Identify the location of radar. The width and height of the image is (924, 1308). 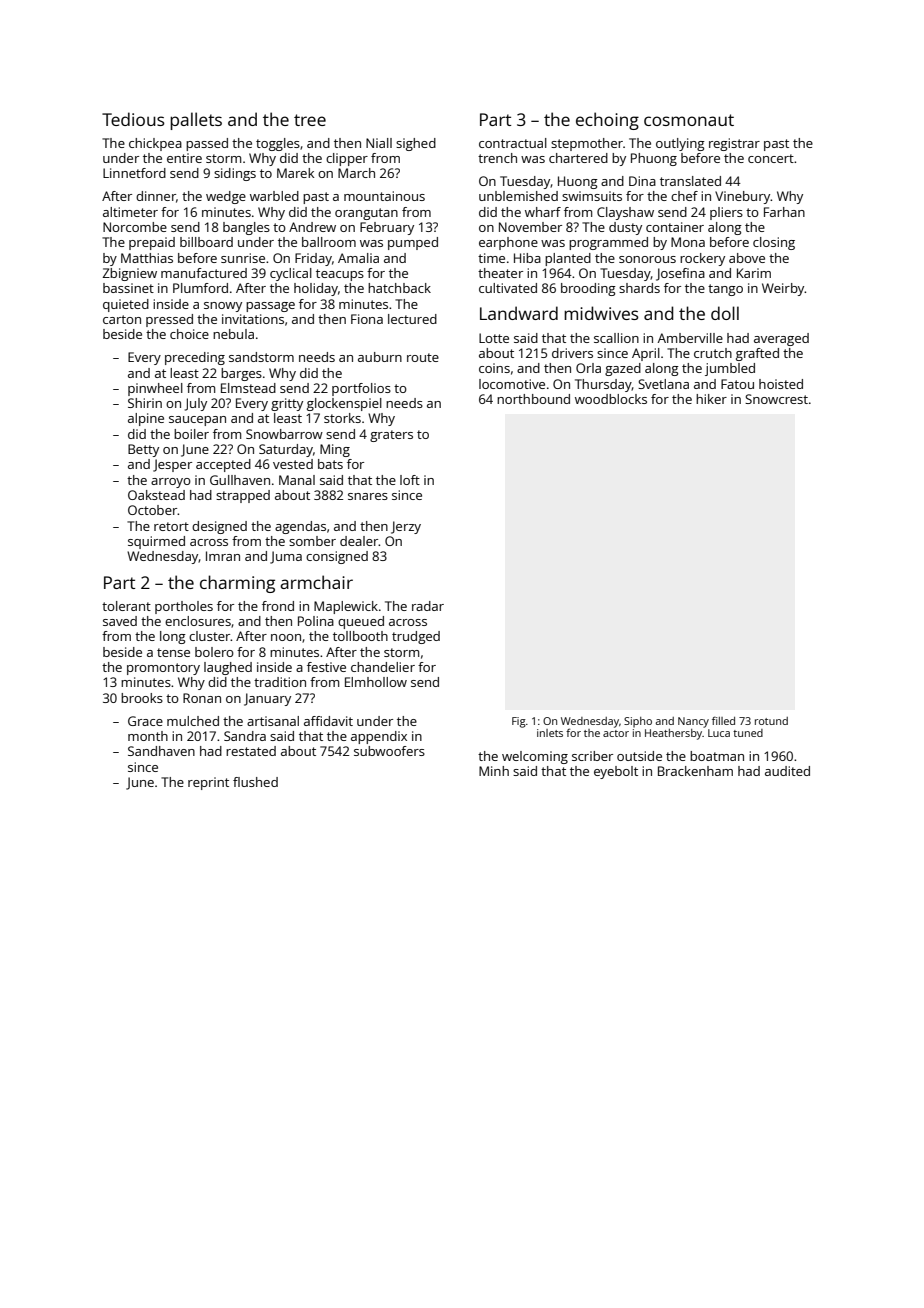
(428, 606).
